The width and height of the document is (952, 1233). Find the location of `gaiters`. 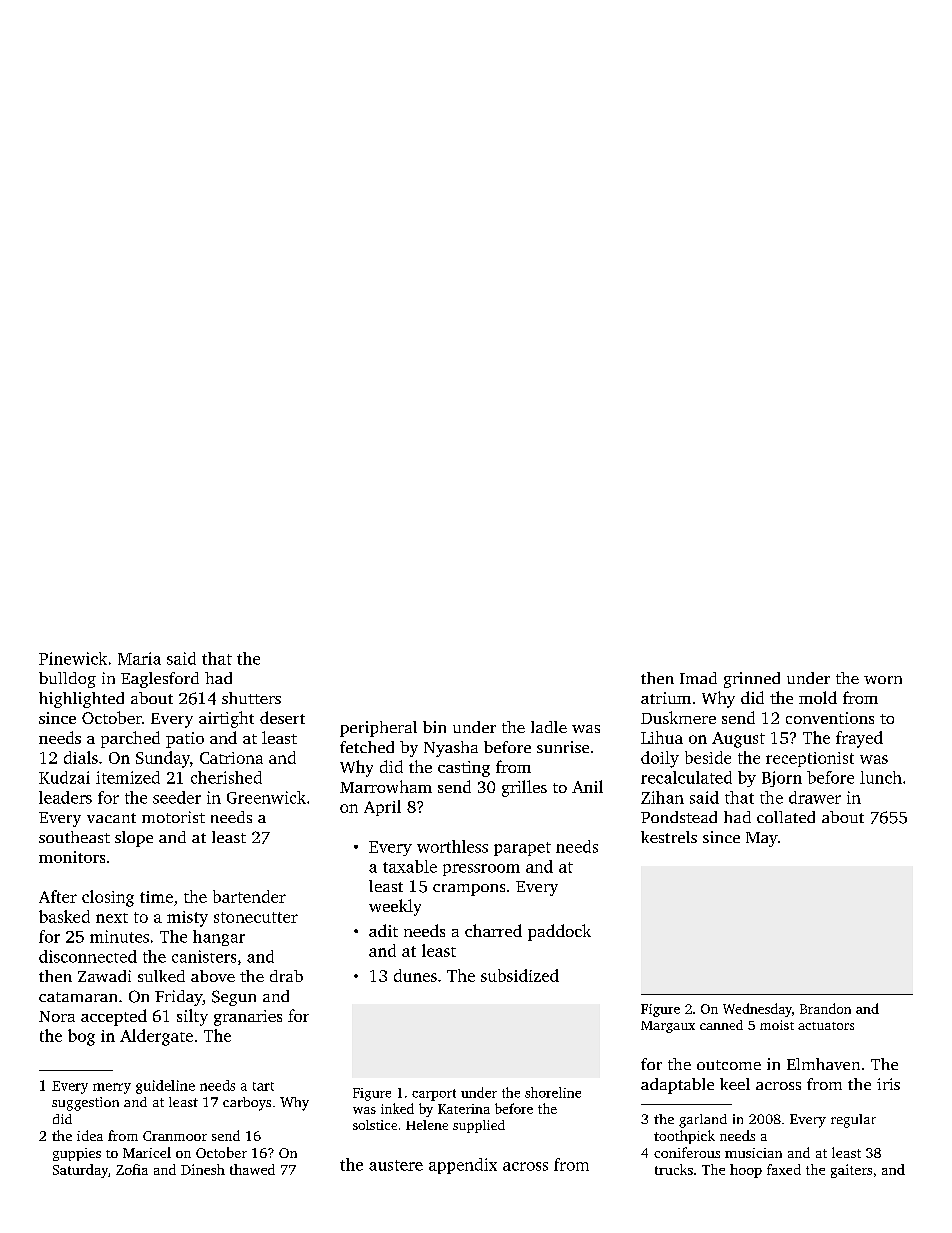

gaiters is located at coordinates (851, 1171).
